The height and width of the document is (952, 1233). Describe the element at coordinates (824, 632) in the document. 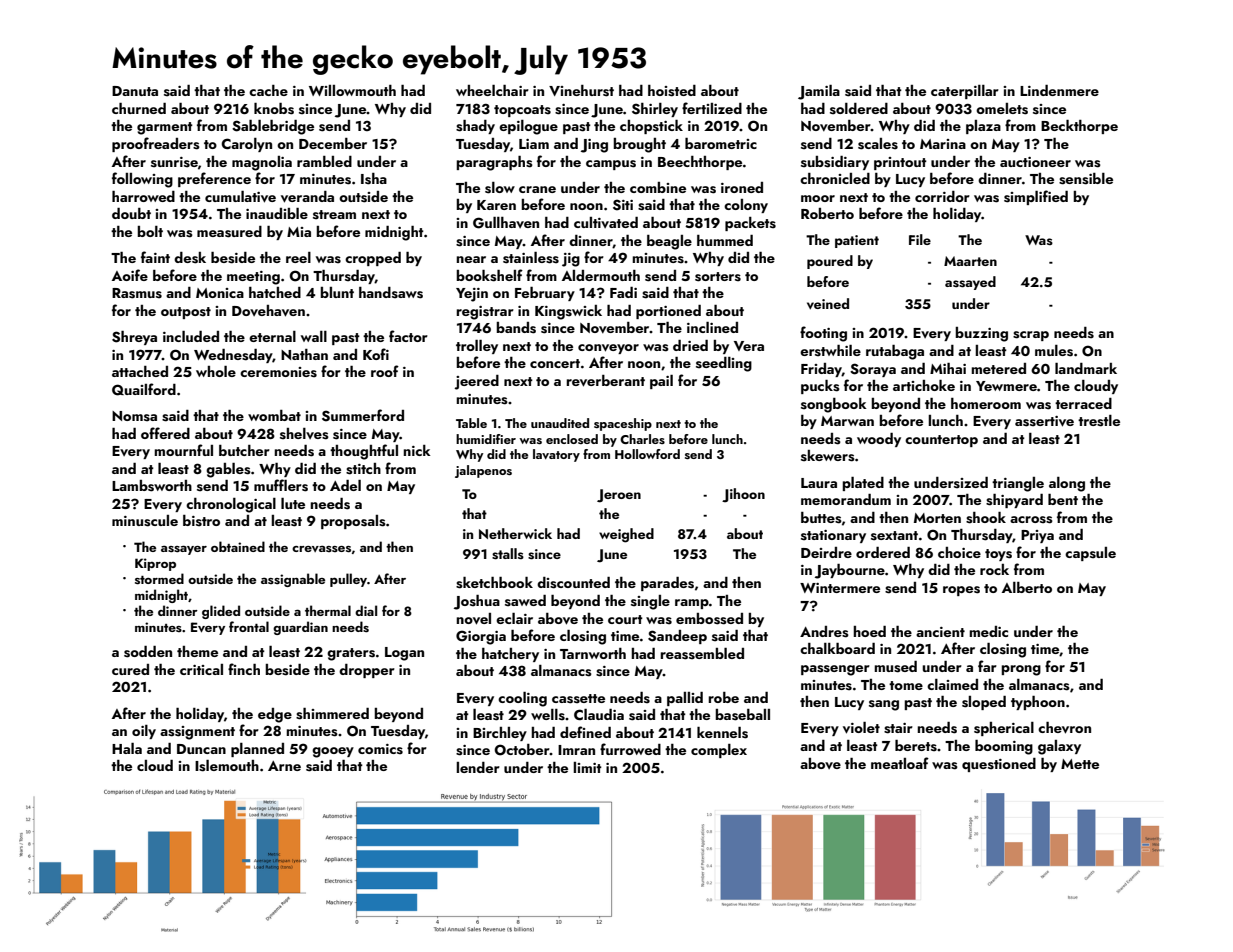

I see `Andres` at that location.
